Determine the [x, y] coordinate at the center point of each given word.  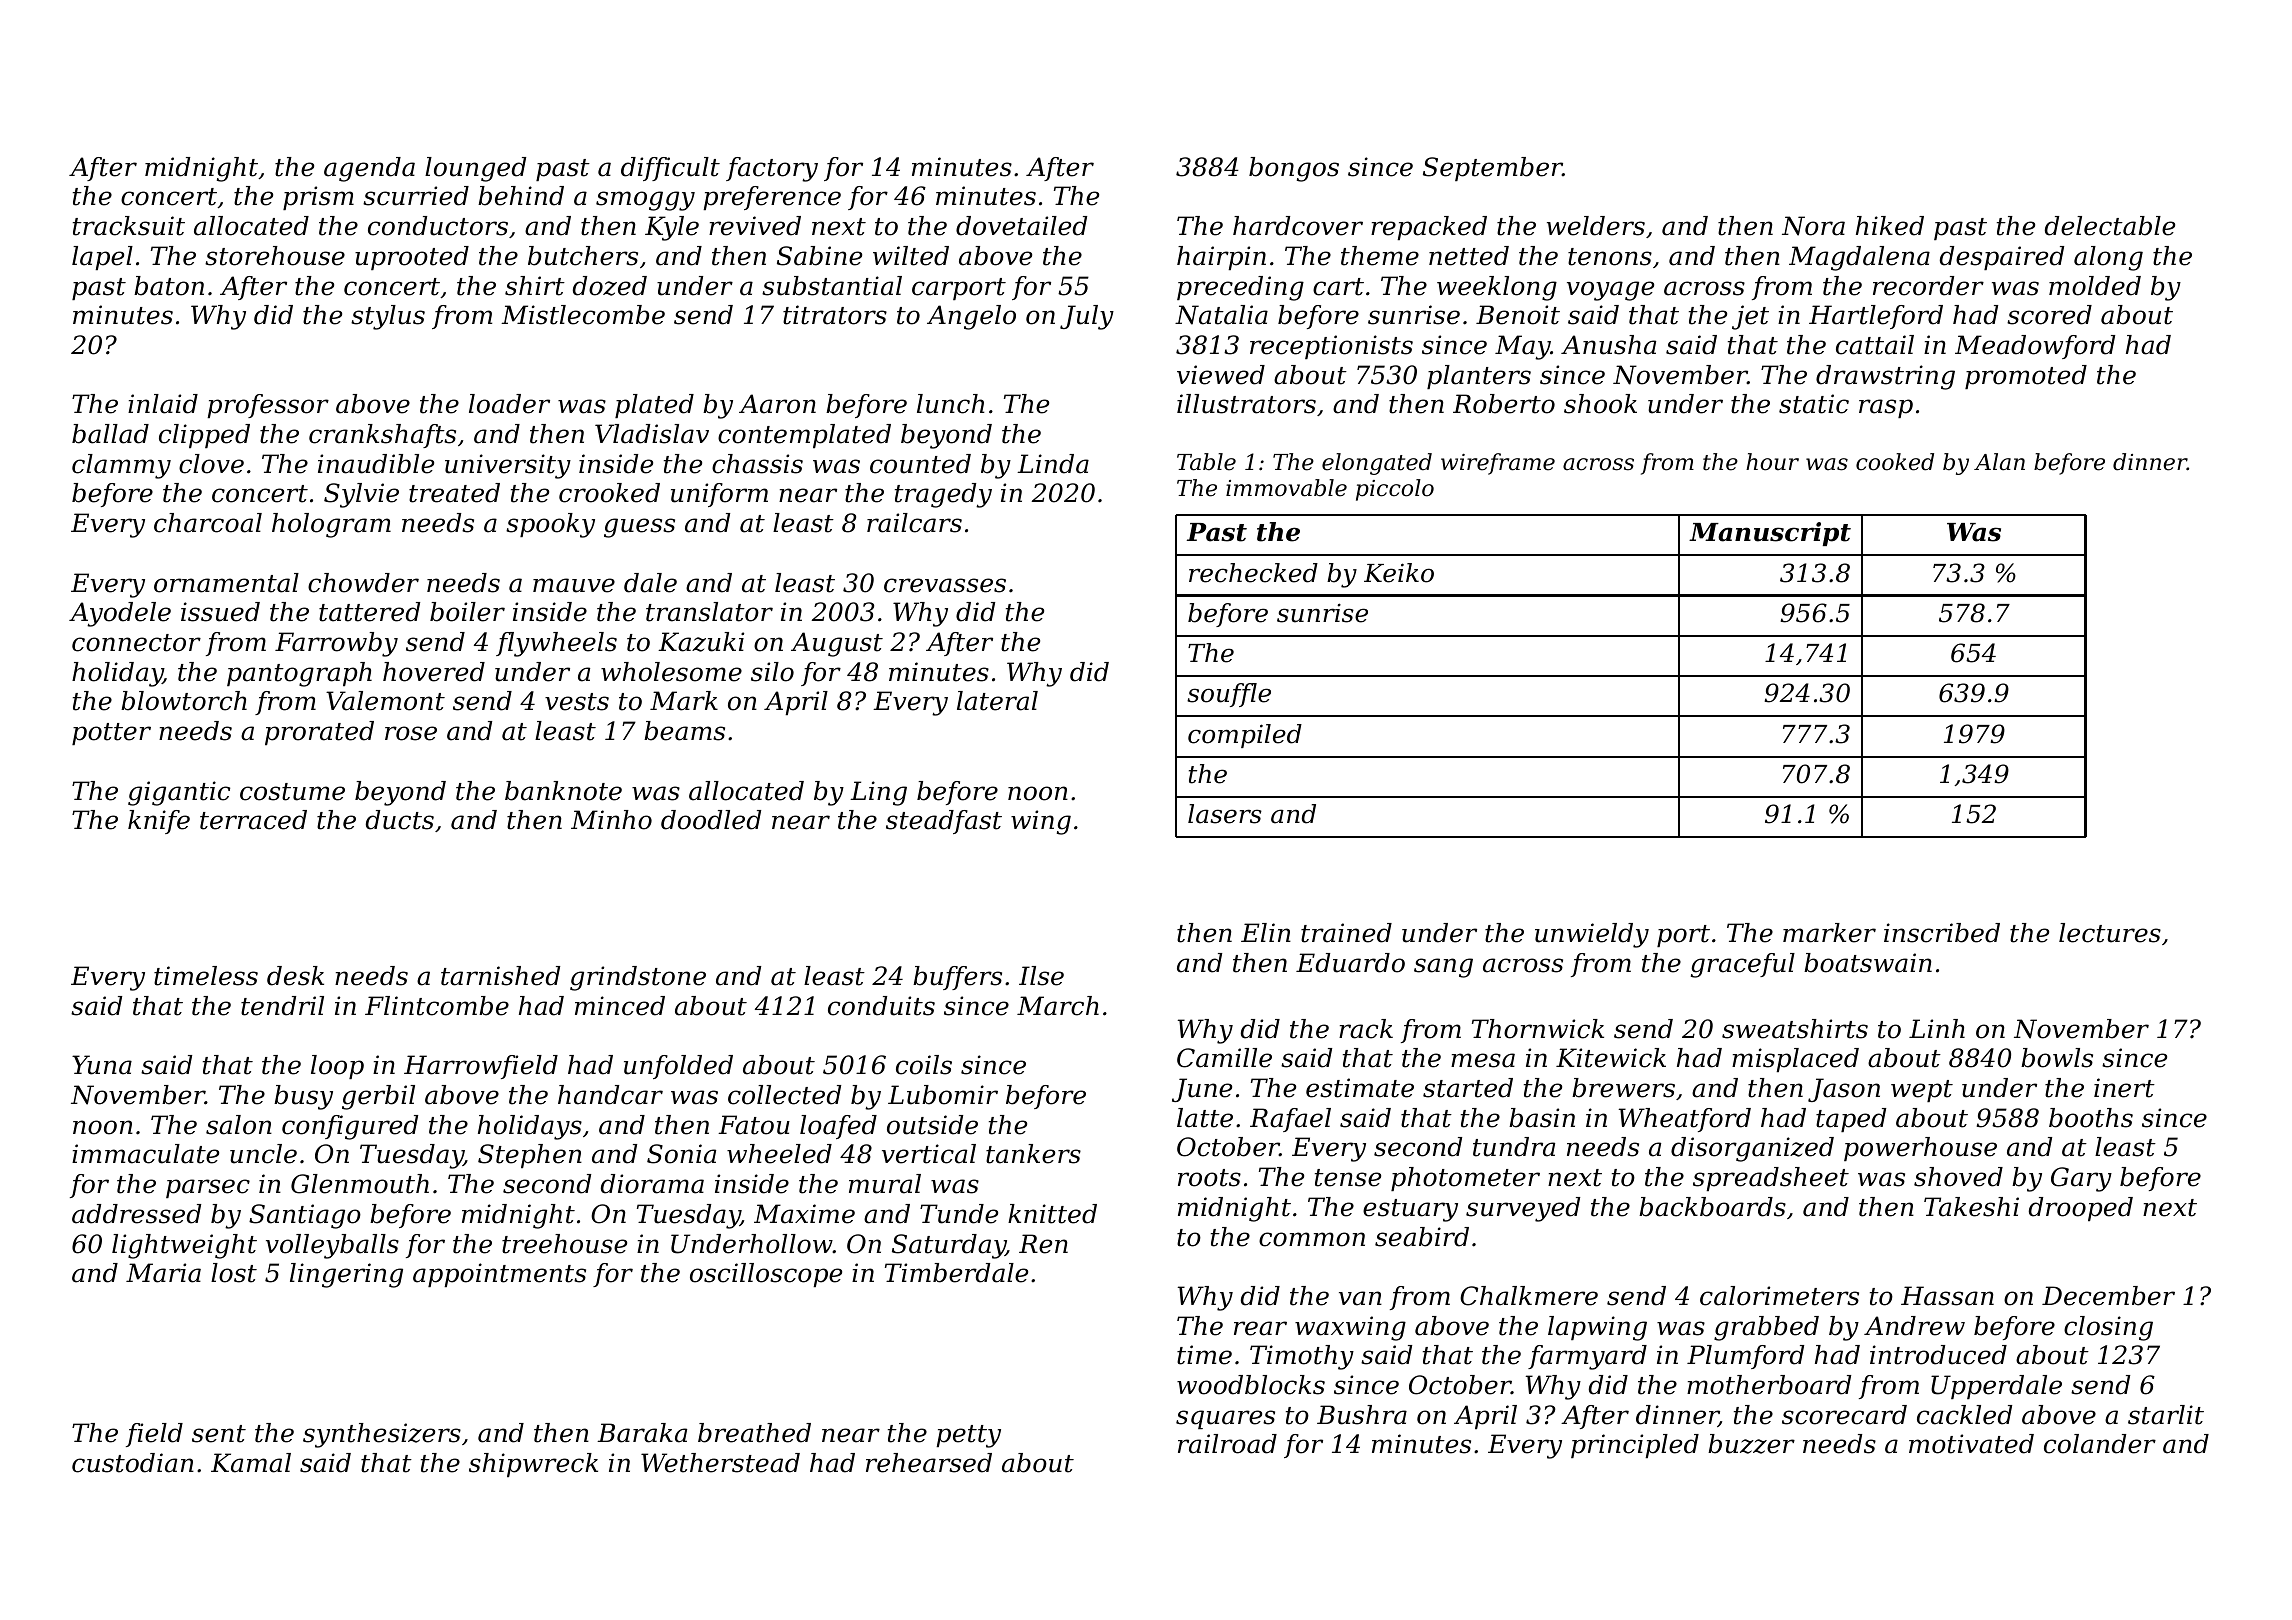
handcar [610, 1095]
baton [169, 286]
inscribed [1942, 933]
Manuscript [1770, 534]
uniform [719, 495]
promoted [2026, 377]
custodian [133, 1463]
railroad [1227, 1444]
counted [920, 464]
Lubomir [943, 1095]
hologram [331, 525]
